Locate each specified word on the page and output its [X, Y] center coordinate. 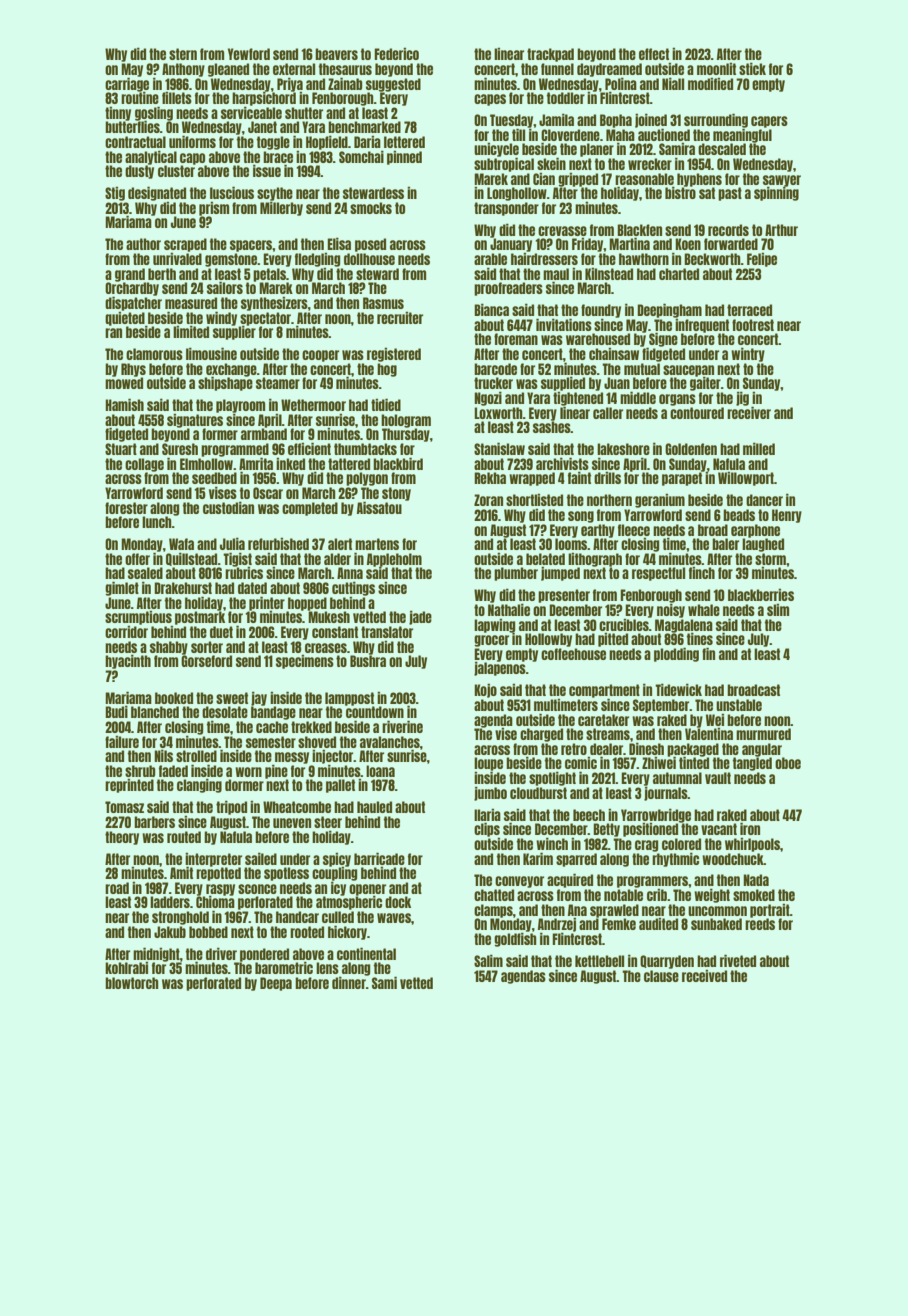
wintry [748, 354]
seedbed [214, 478]
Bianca [491, 309]
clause [661, 976]
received [704, 975]
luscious [232, 192]
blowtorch [132, 983]
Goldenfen [691, 449]
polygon [367, 479]
